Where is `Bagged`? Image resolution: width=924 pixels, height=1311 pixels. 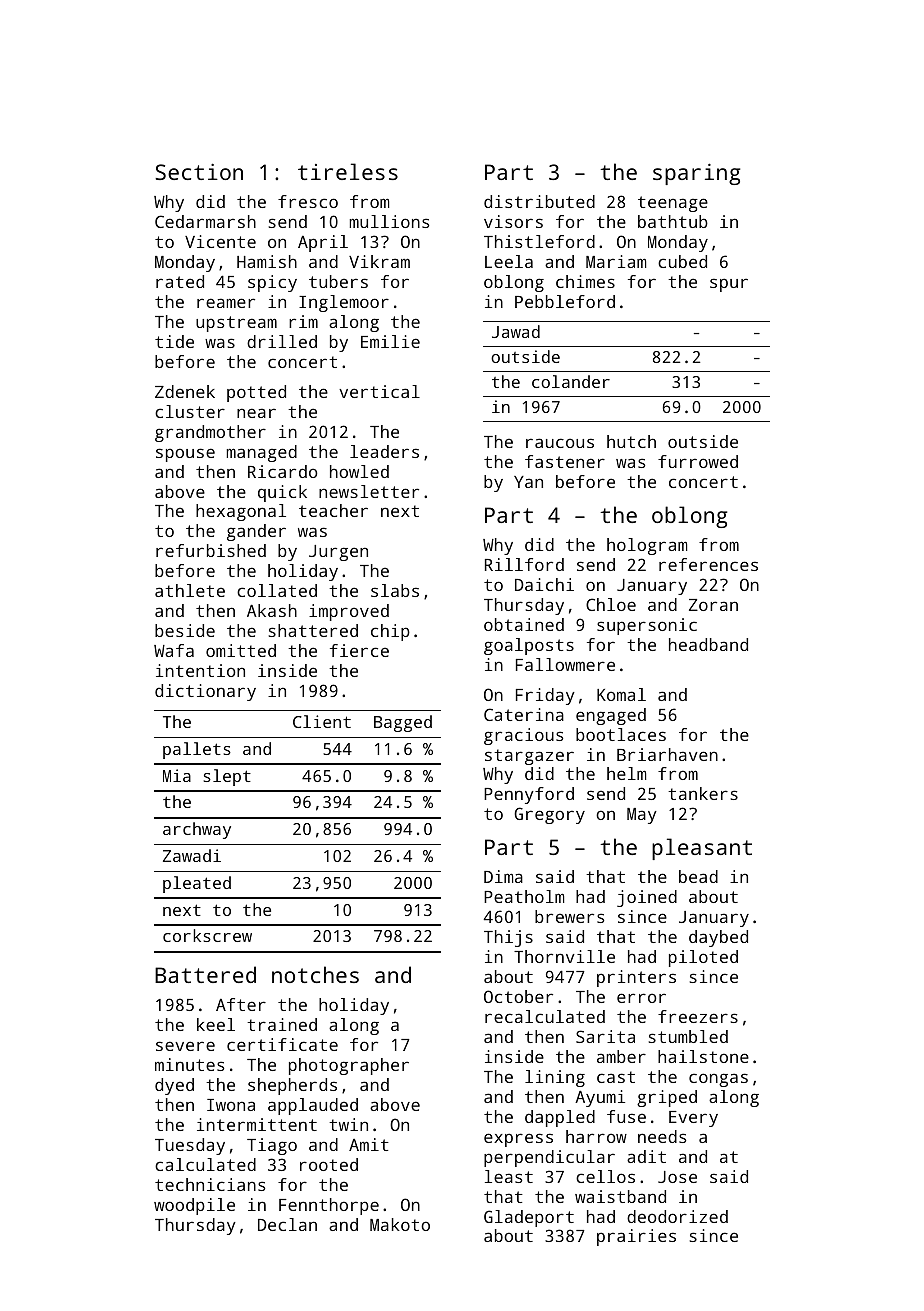 Bagged is located at coordinates (403, 723).
